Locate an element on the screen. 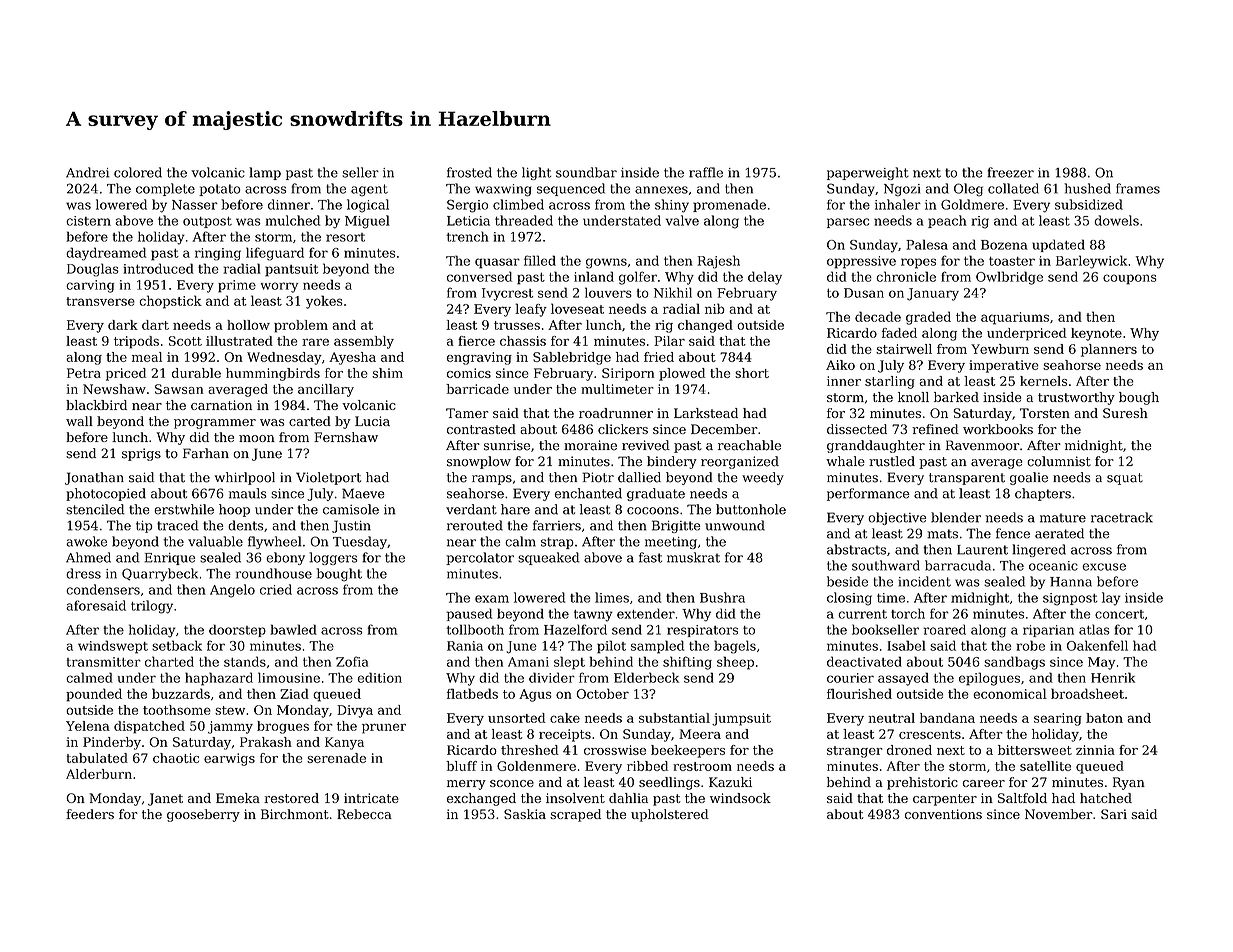  frosted is located at coordinates (469, 172).
